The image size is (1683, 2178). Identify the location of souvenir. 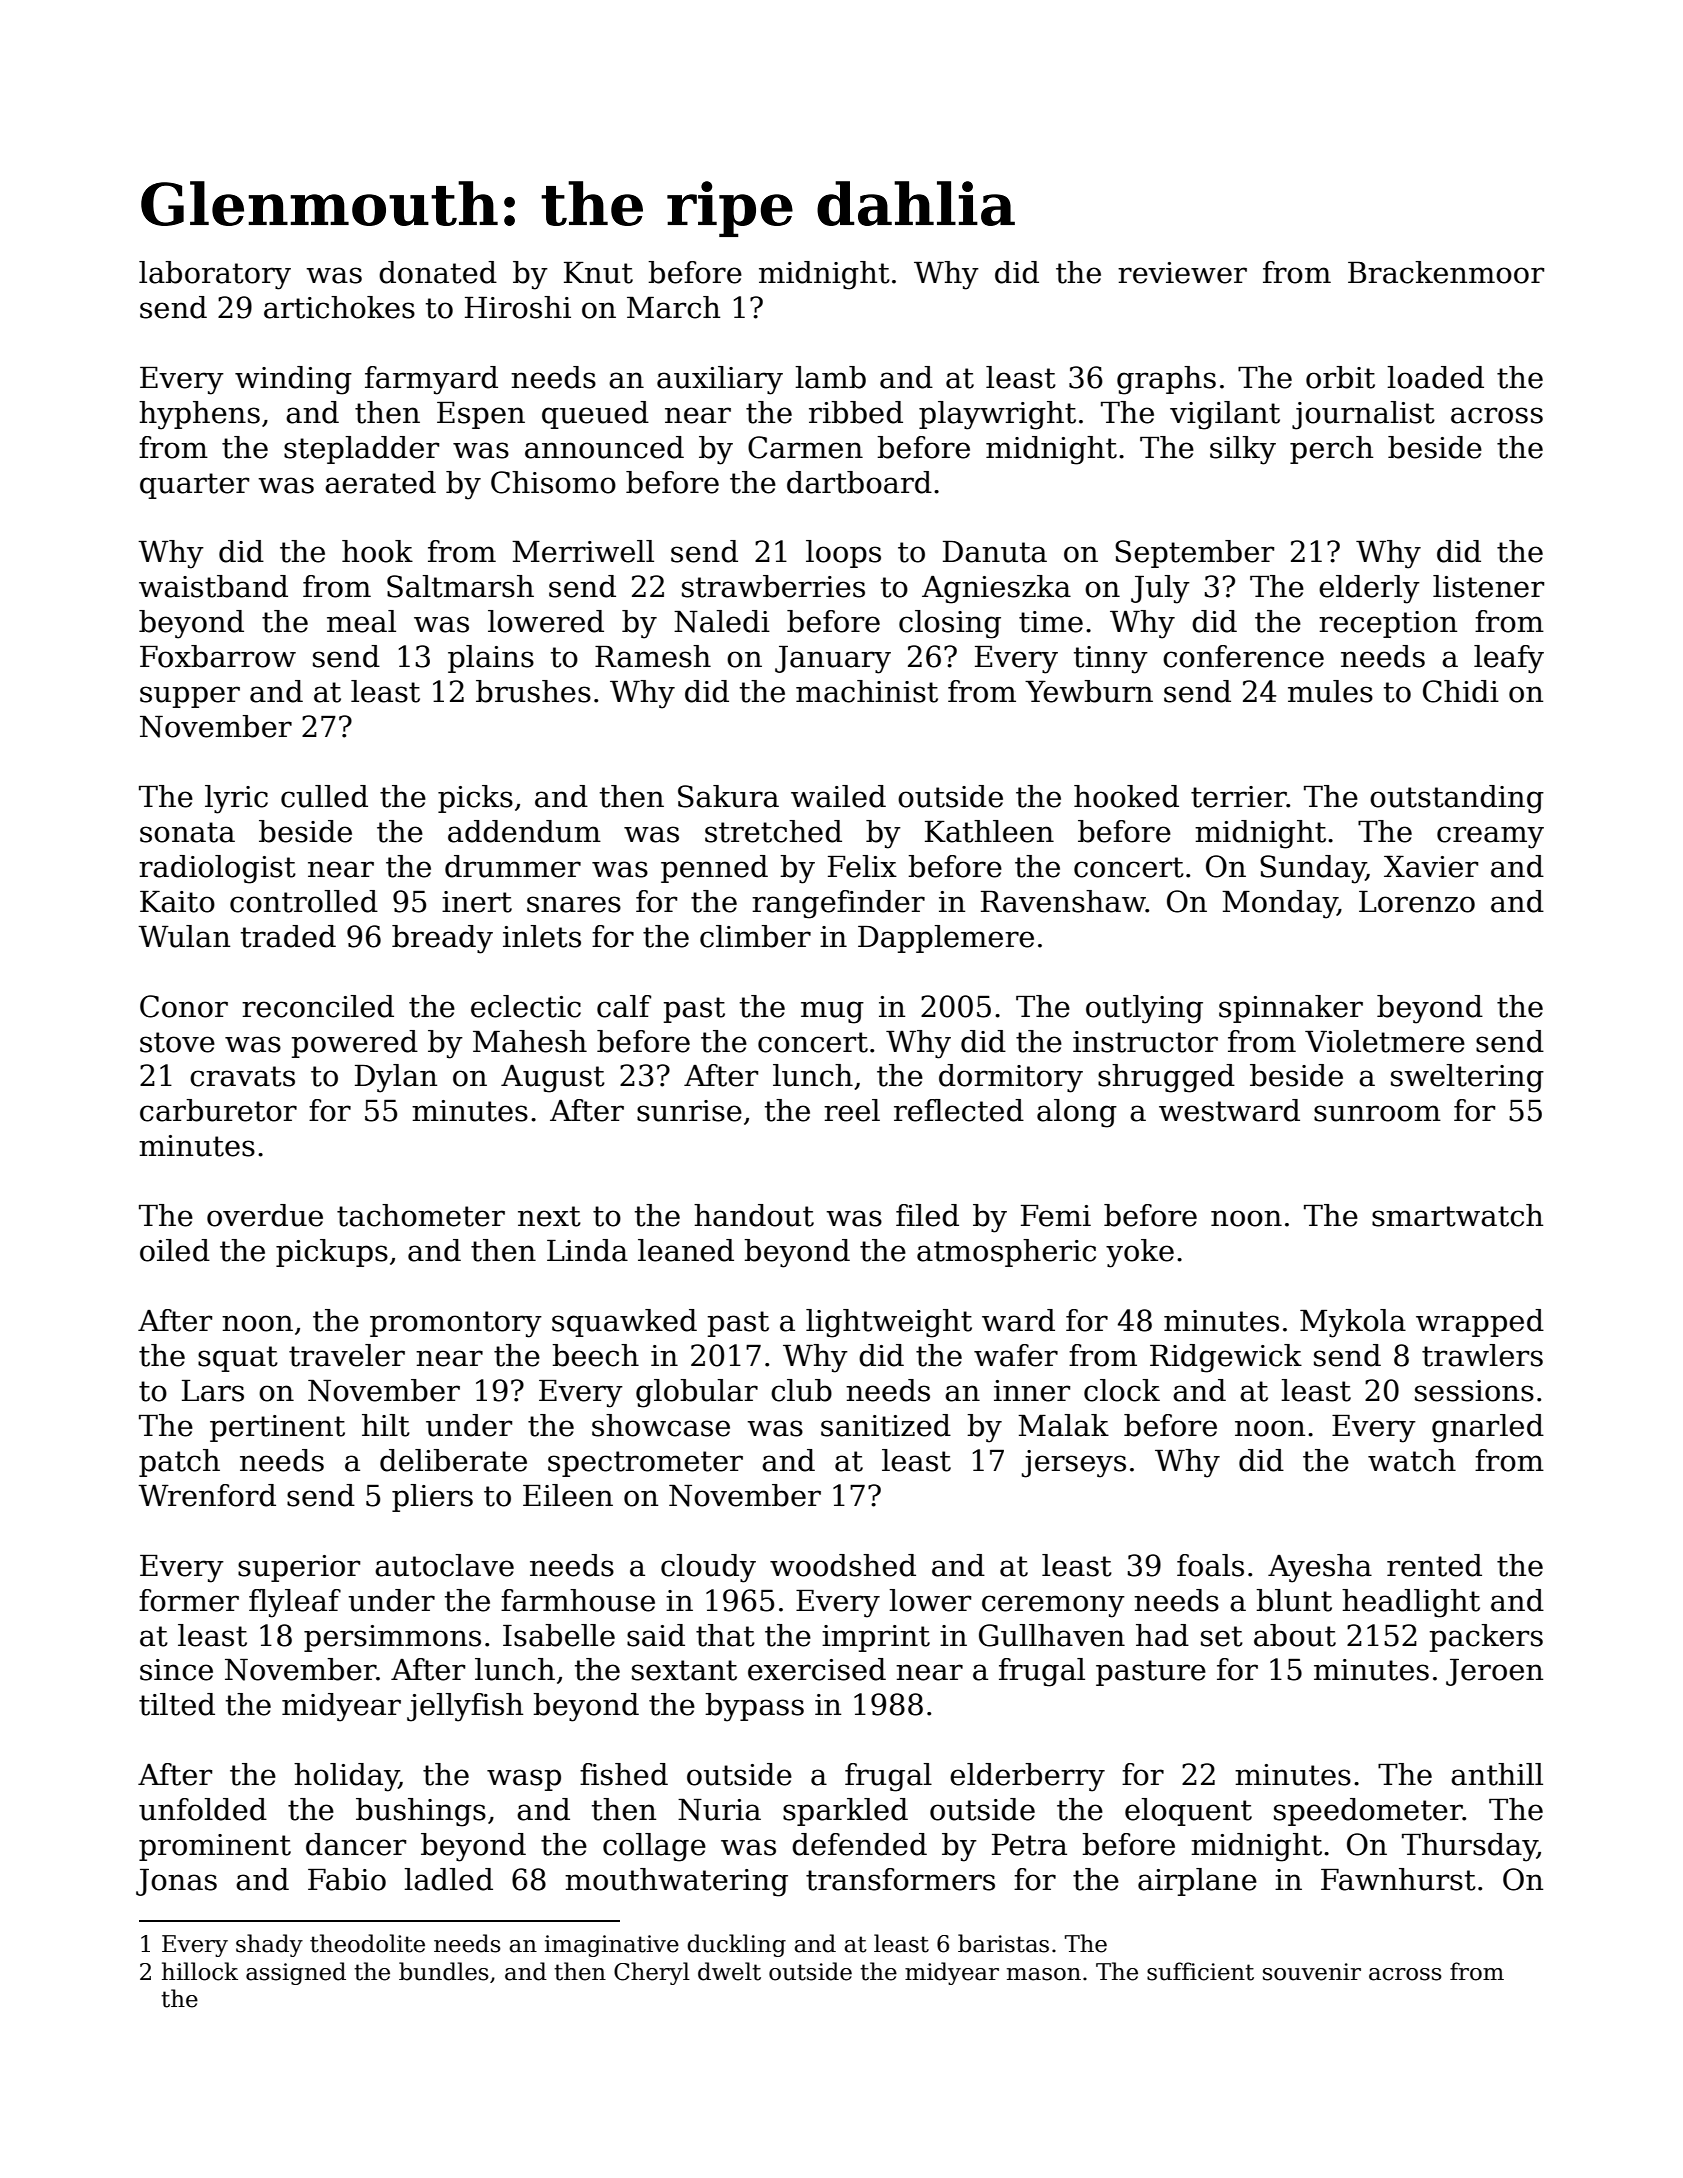
(1312, 1972).
